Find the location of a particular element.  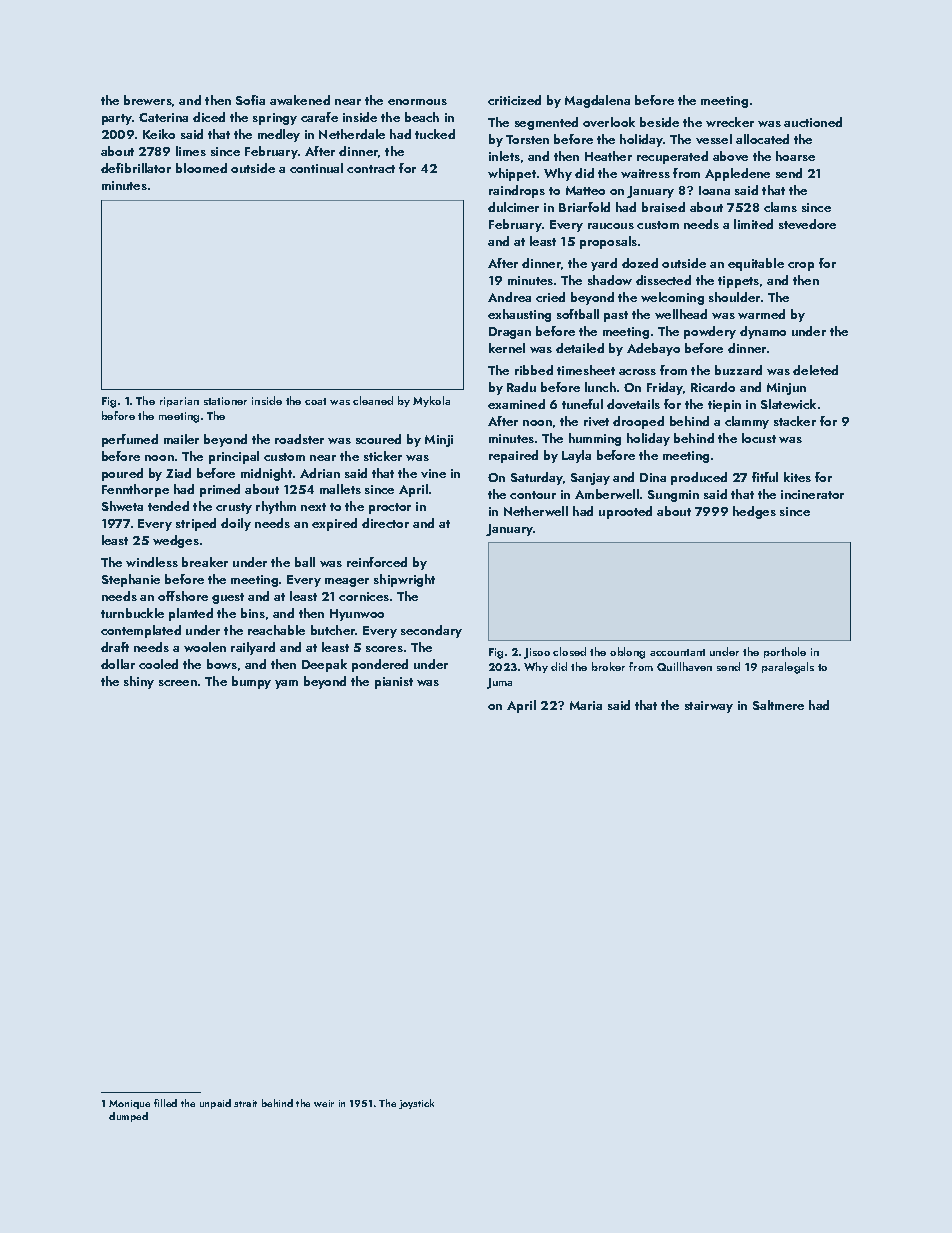

brewers is located at coordinates (148, 100).
